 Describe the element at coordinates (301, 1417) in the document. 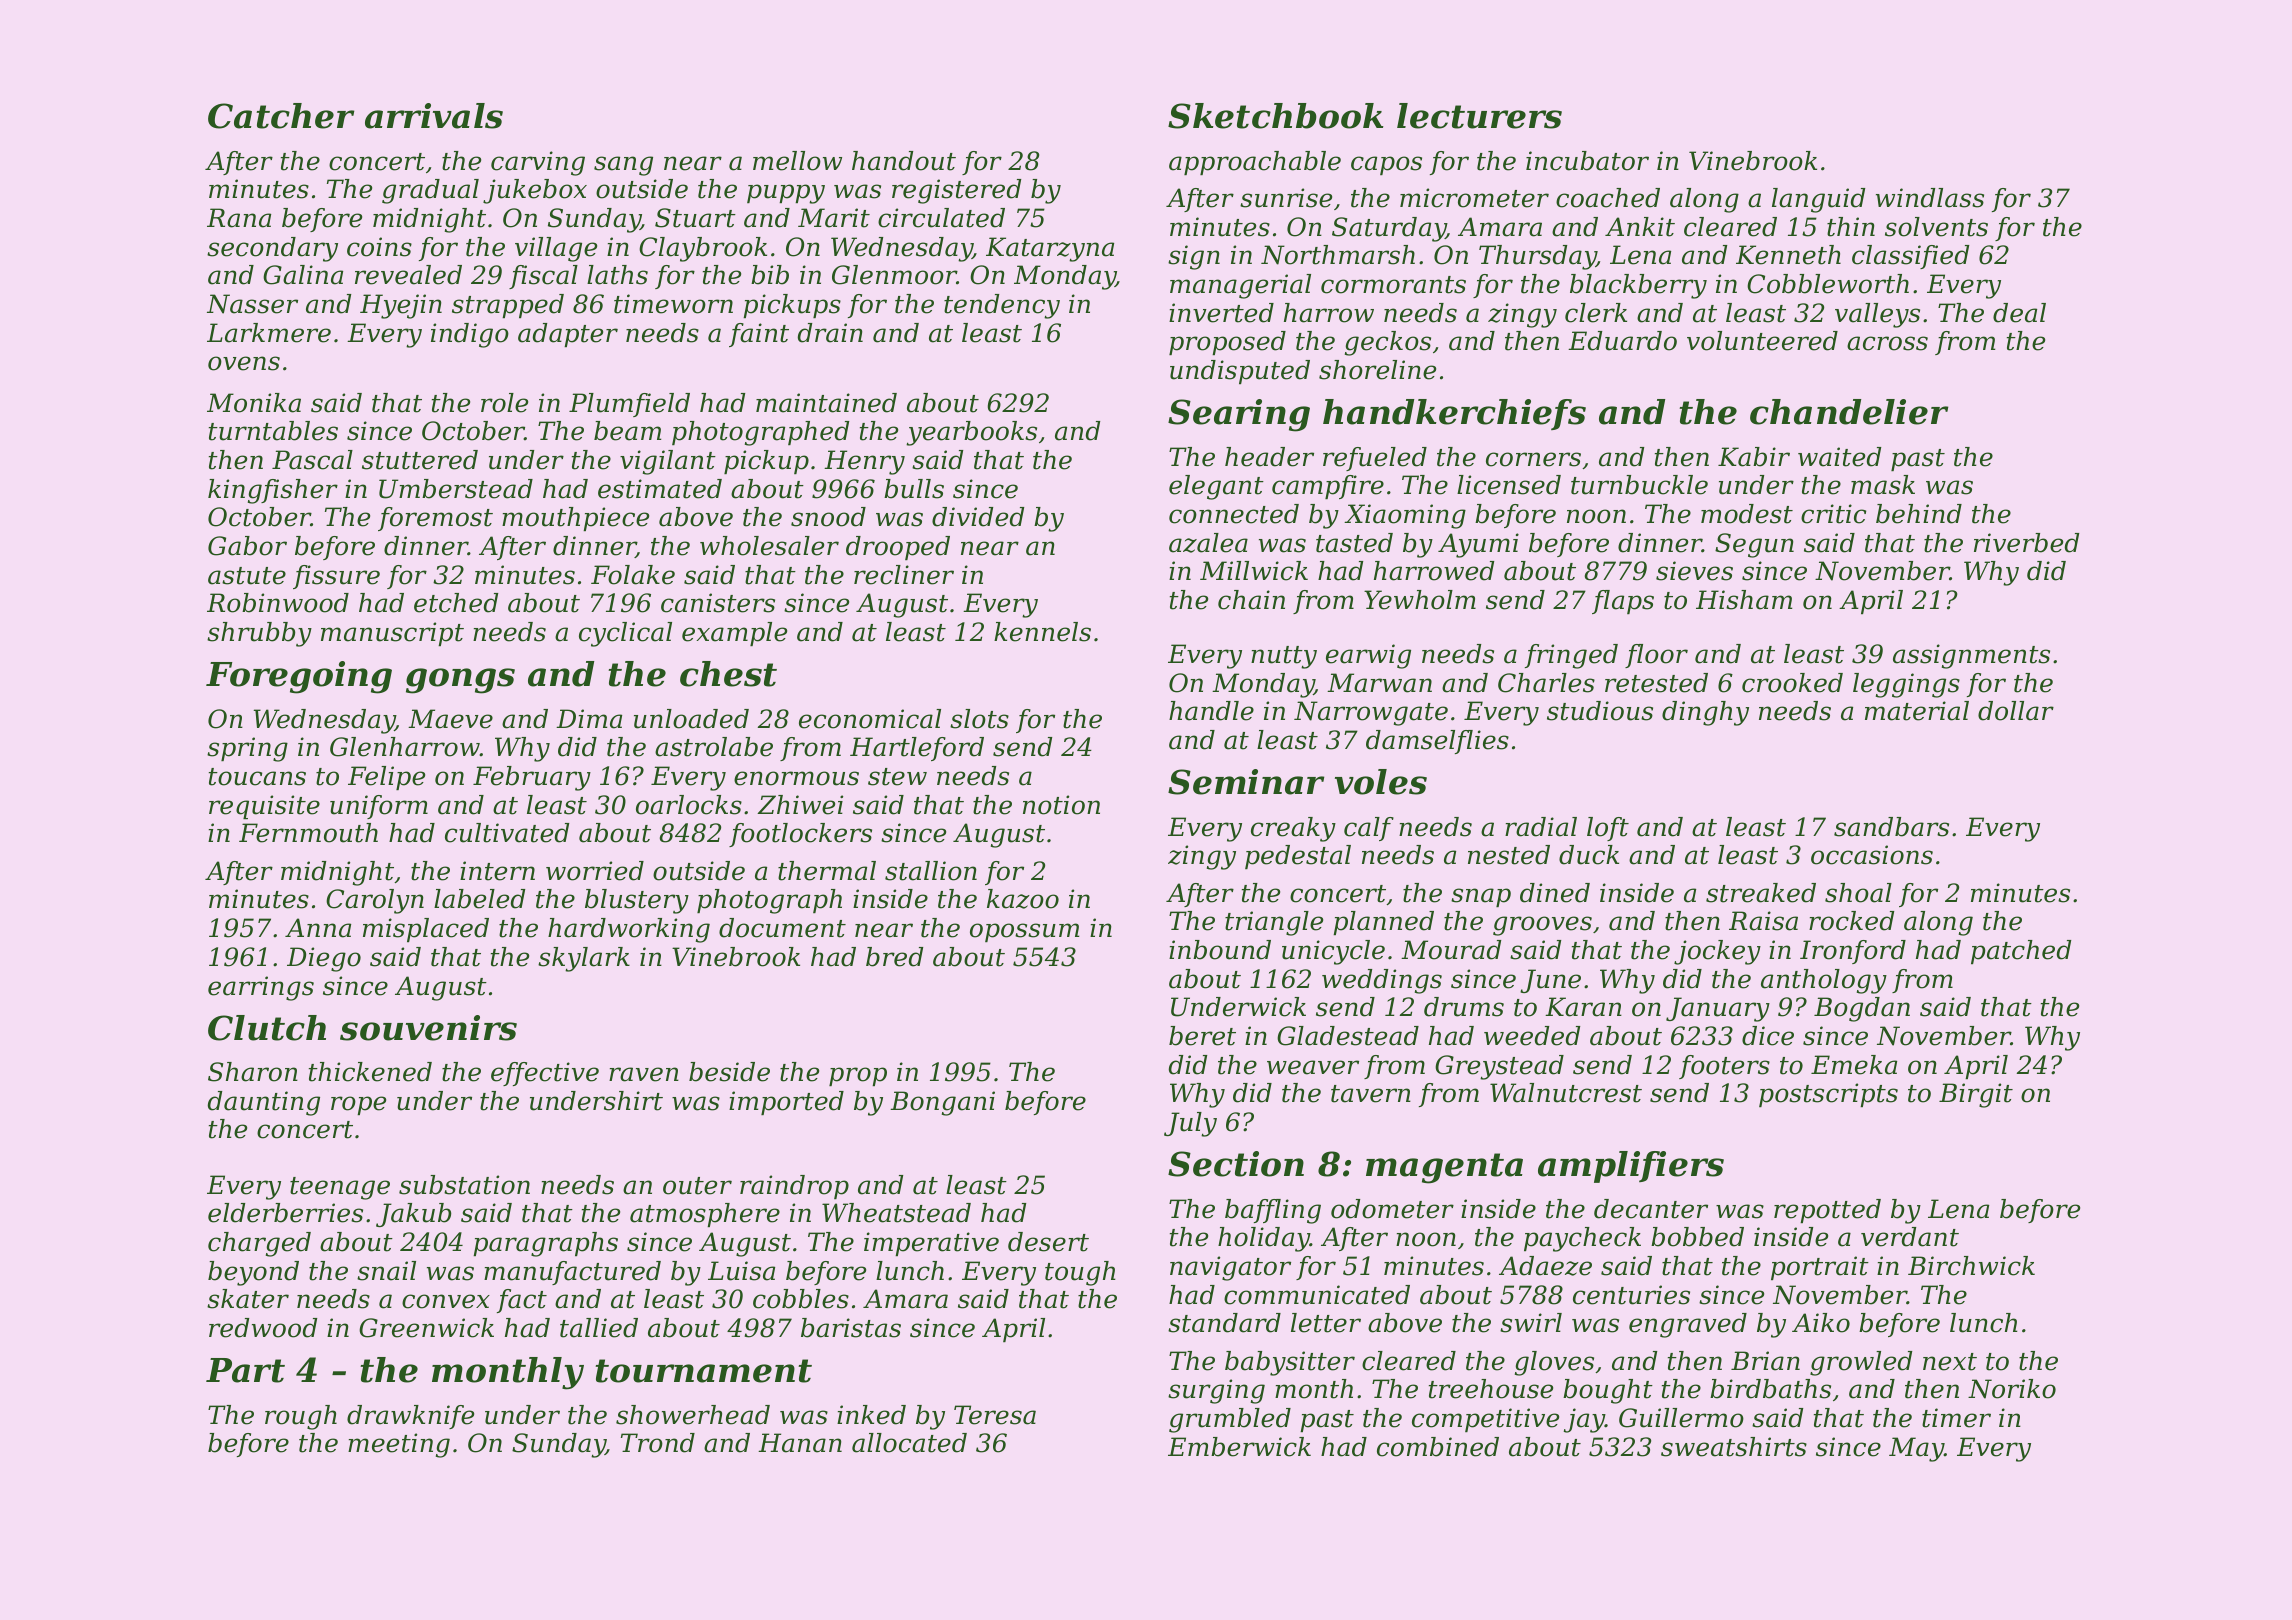

I see `rough` at that location.
